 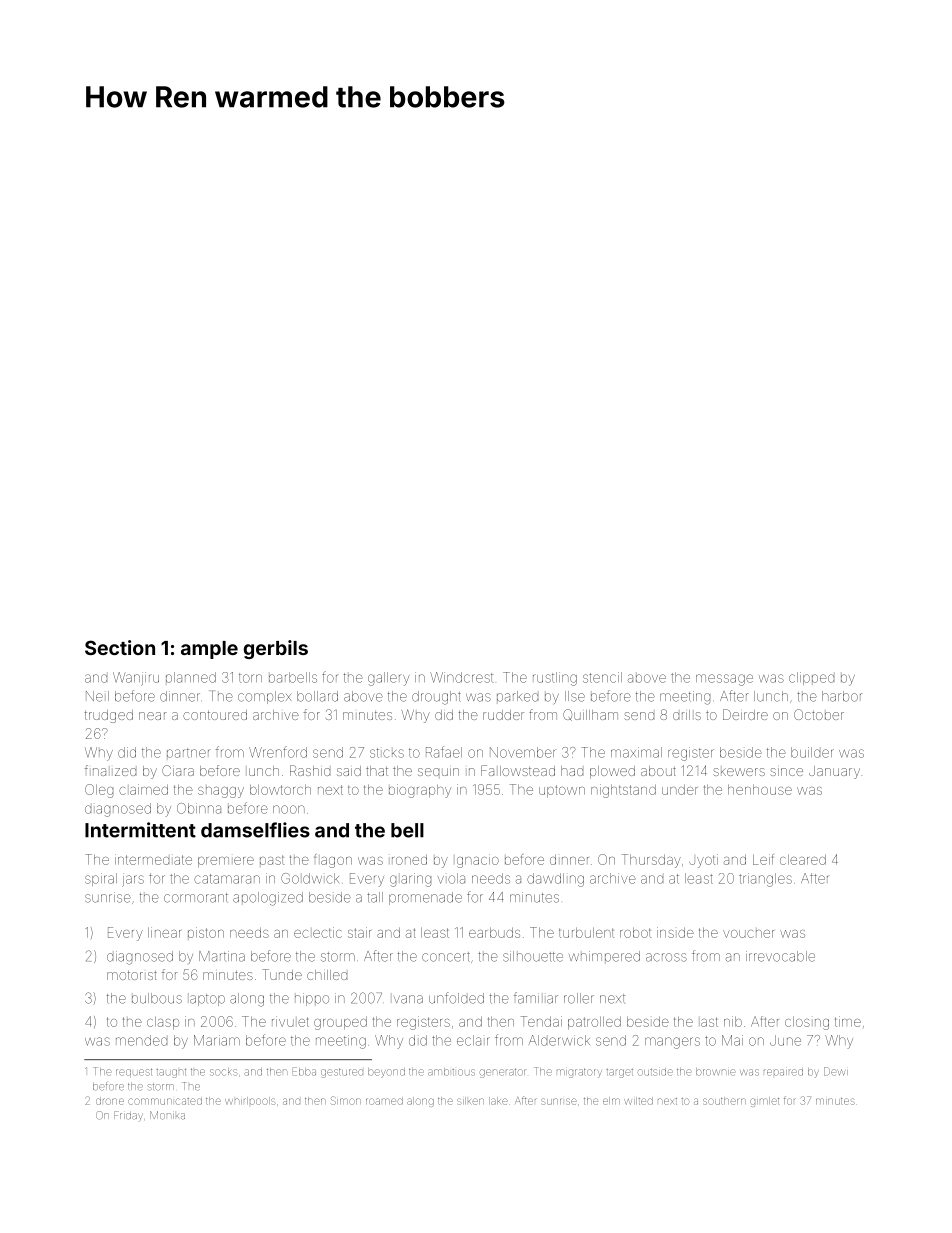 I want to click on Friday, so click(x=128, y=1115).
